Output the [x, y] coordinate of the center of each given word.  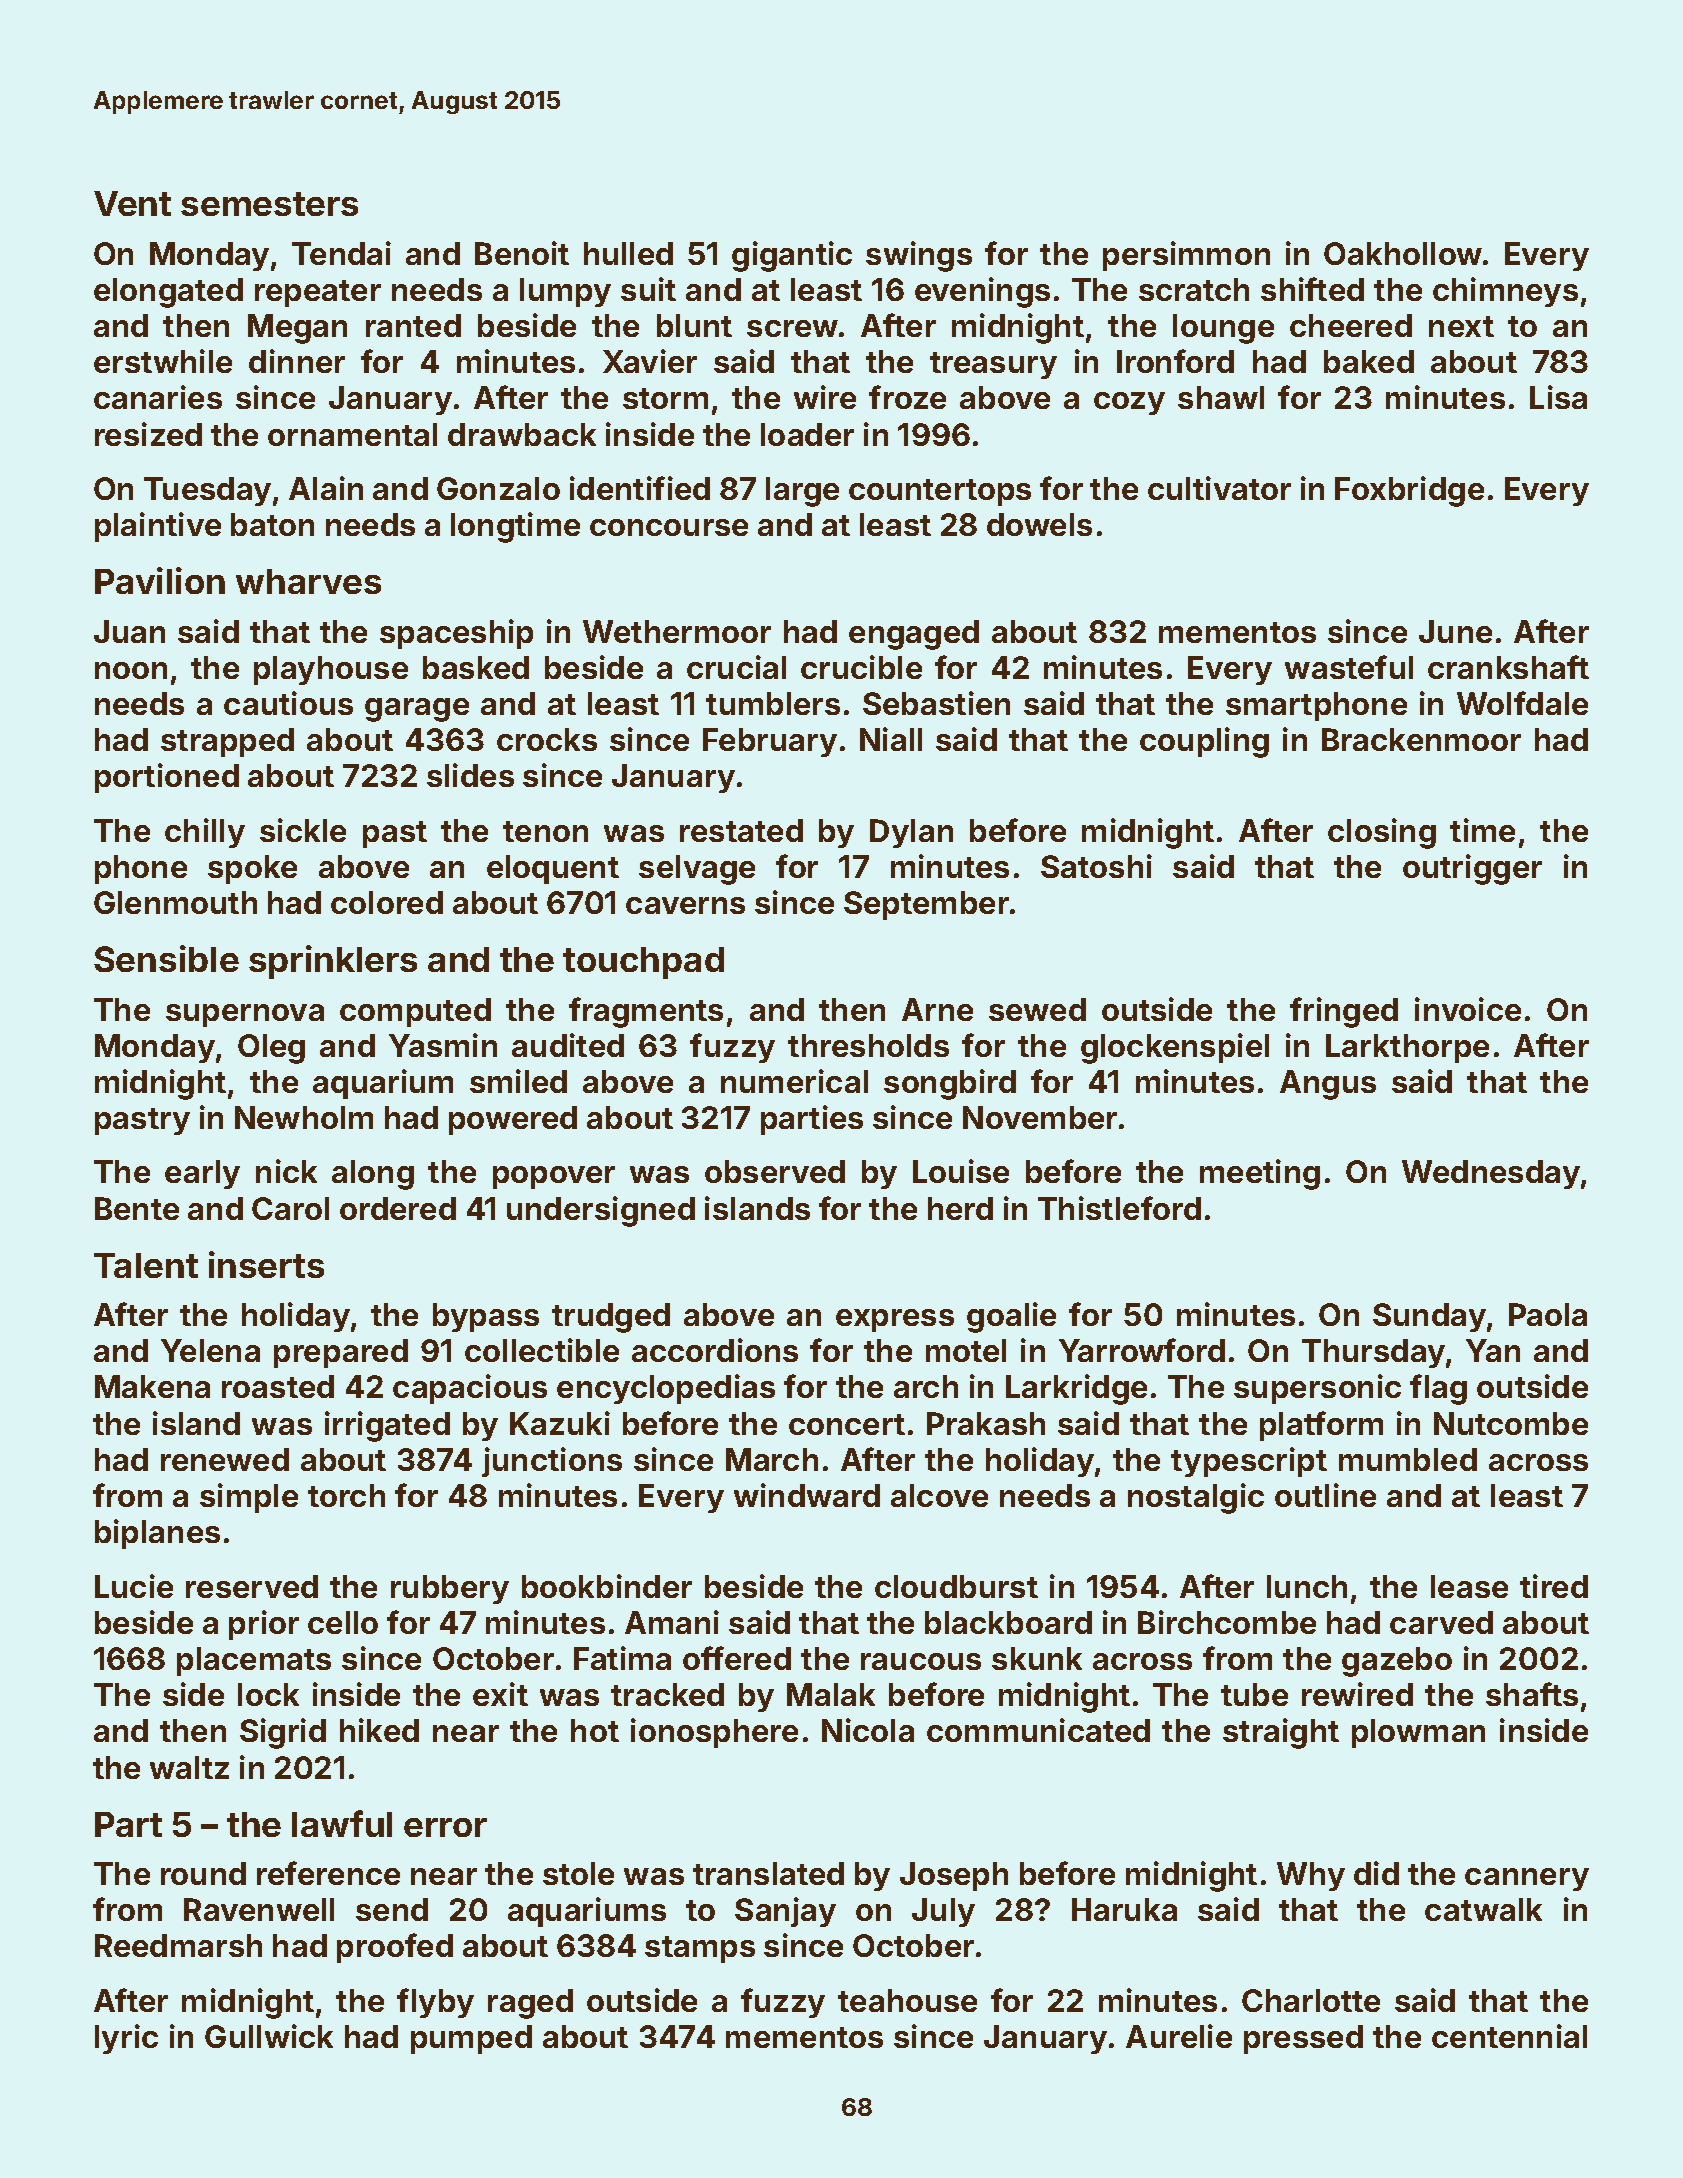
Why [1311, 1876]
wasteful [1349, 667]
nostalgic [1196, 1498]
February [770, 742]
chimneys [1505, 292]
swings [919, 256]
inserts [266, 1264]
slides [470, 775]
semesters [269, 204]
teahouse [907, 2000]
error [445, 1827]
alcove [939, 1495]
